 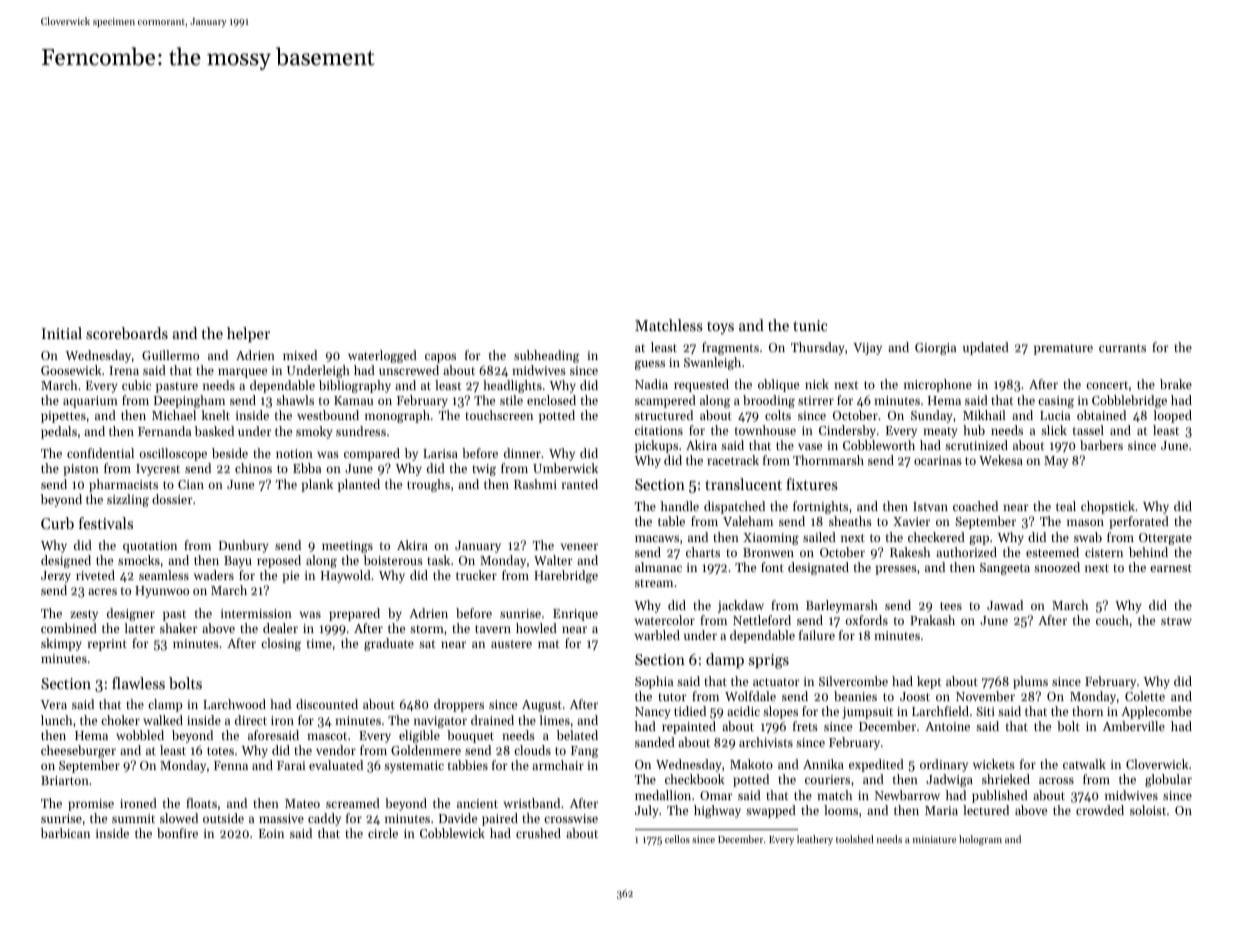 What do you see at coordinates (177, 833) in the image?
I see `bonfire` at bounding box center [177, 833].
